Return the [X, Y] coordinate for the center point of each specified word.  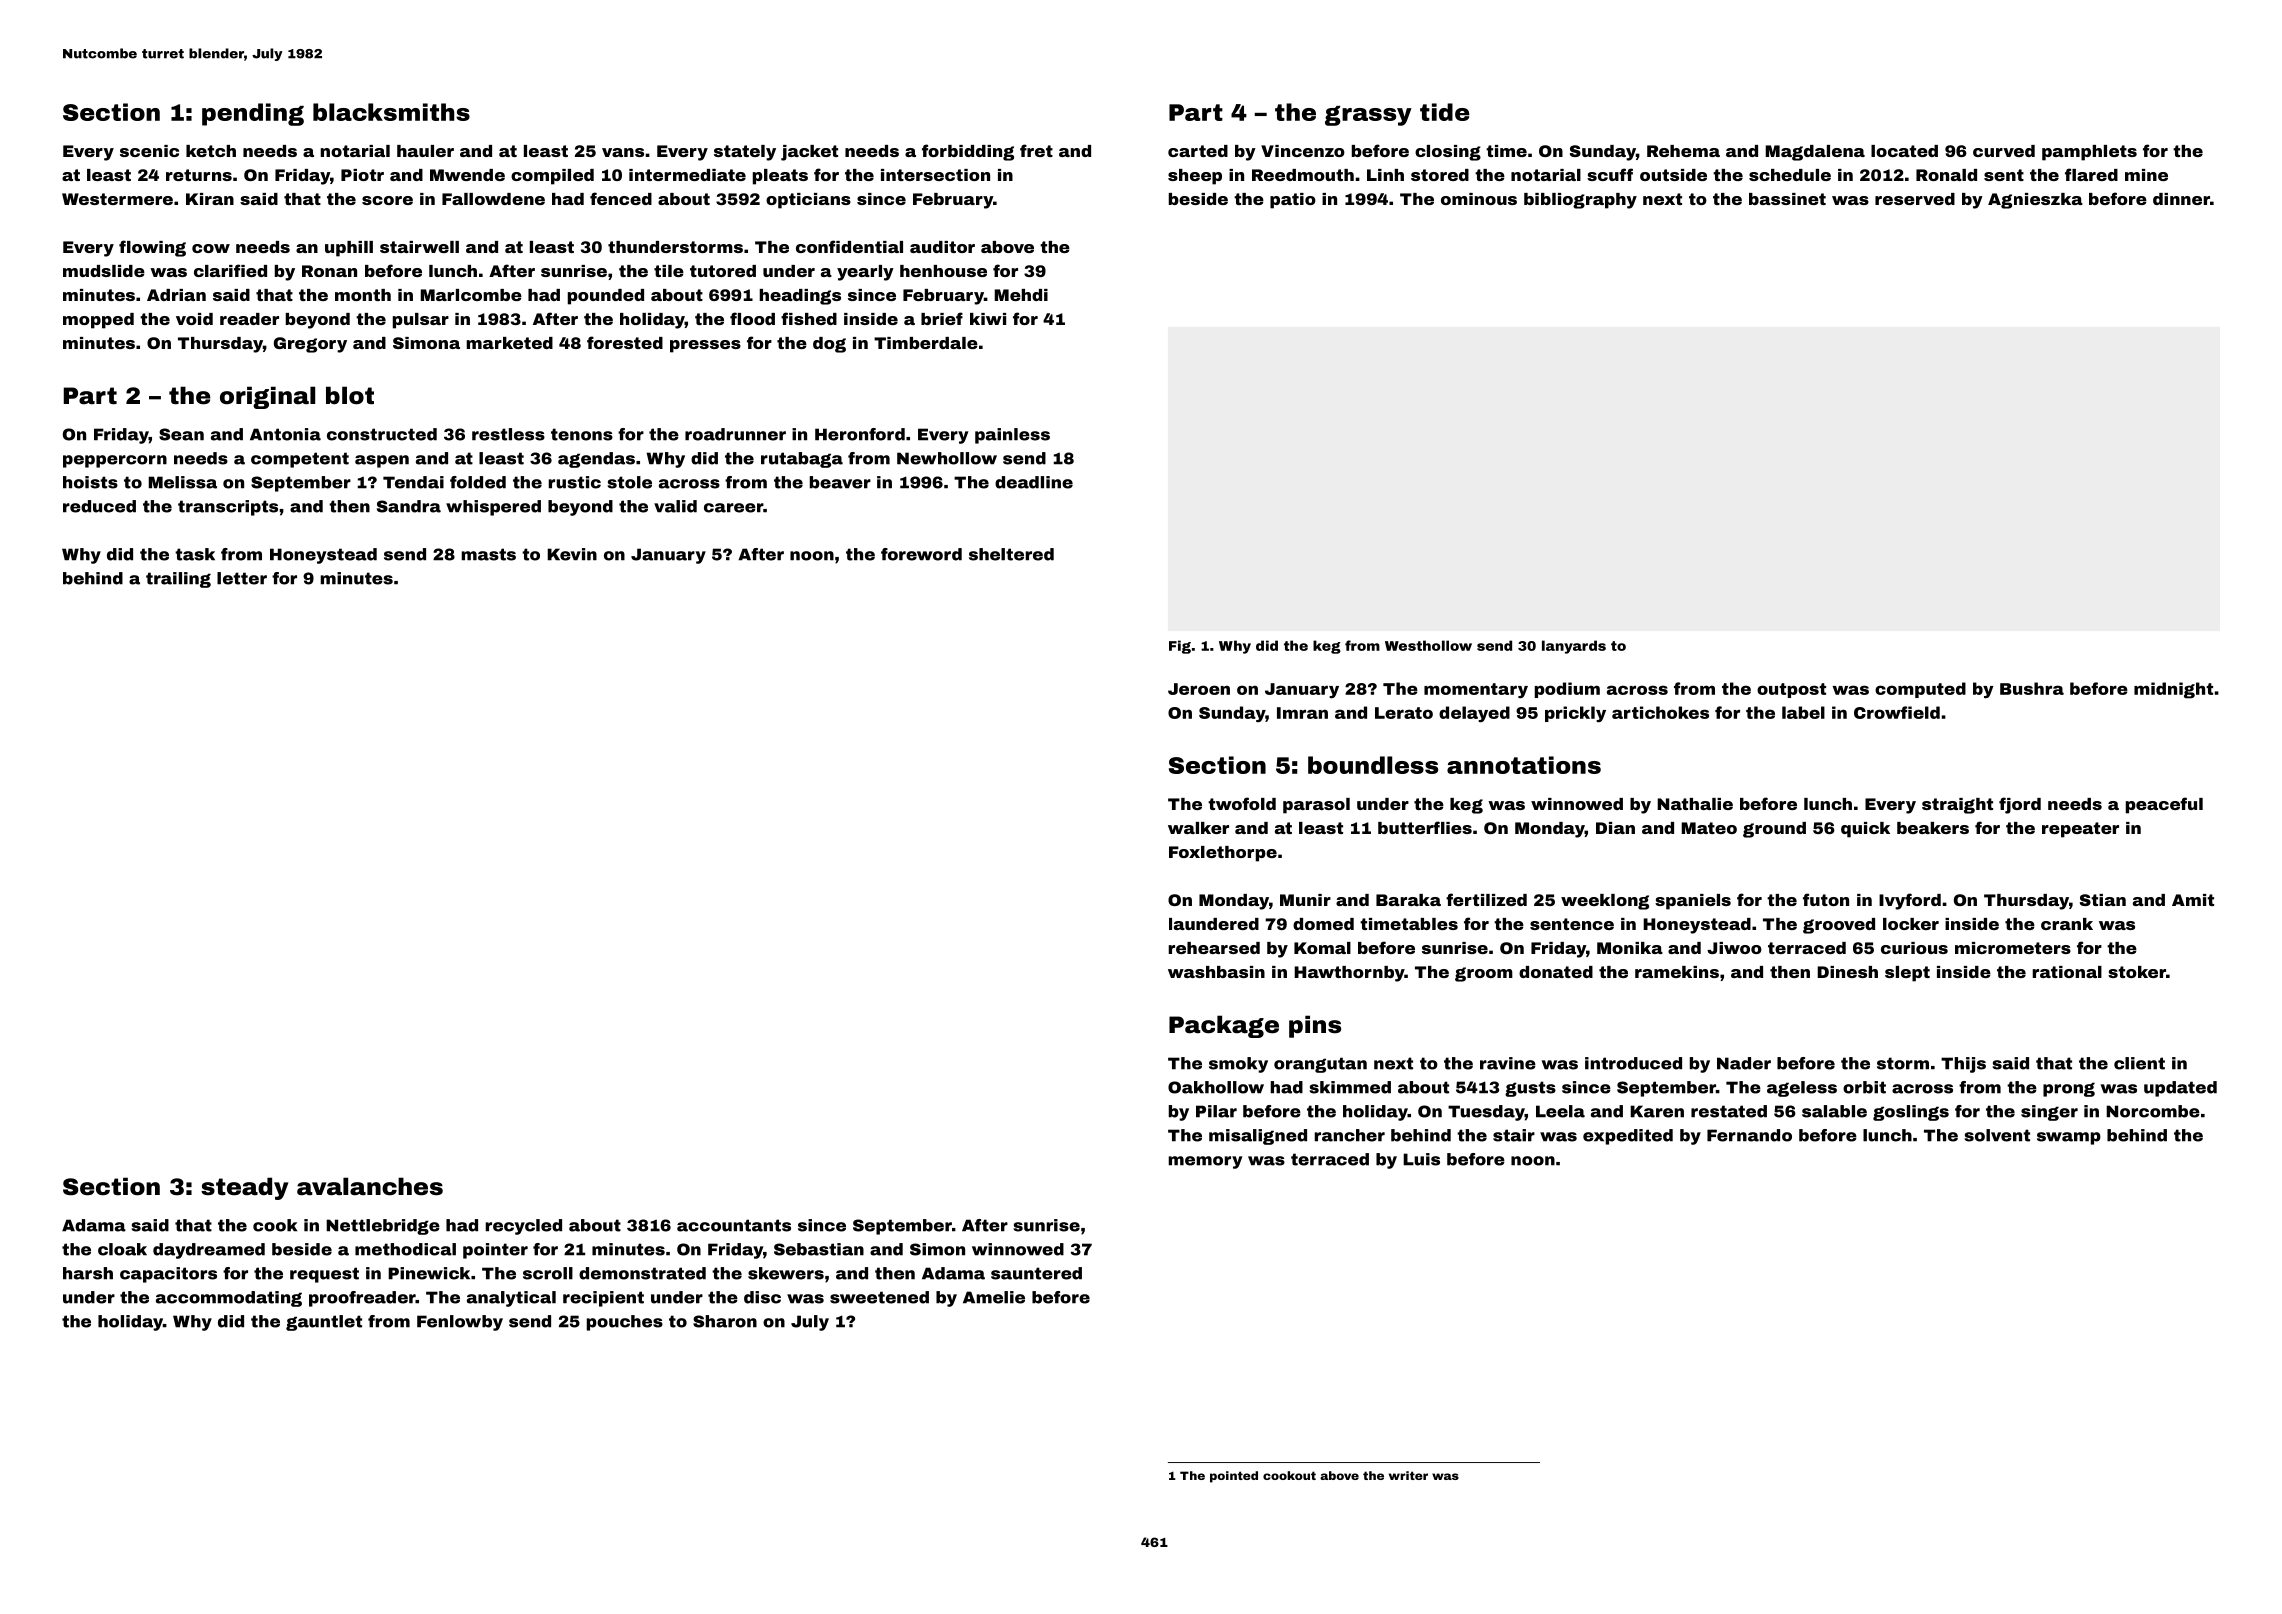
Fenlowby [460, 1323]
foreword [921, 554]
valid [675, 506]
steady [245, 1188]
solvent [1997, 1135]
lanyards [1574, 647]
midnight [2173, 690]
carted [1198, 151]
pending [253, 114]
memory [1205, 1162]
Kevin [572, 554]
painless [1012, 436]
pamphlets [2089, 153]
